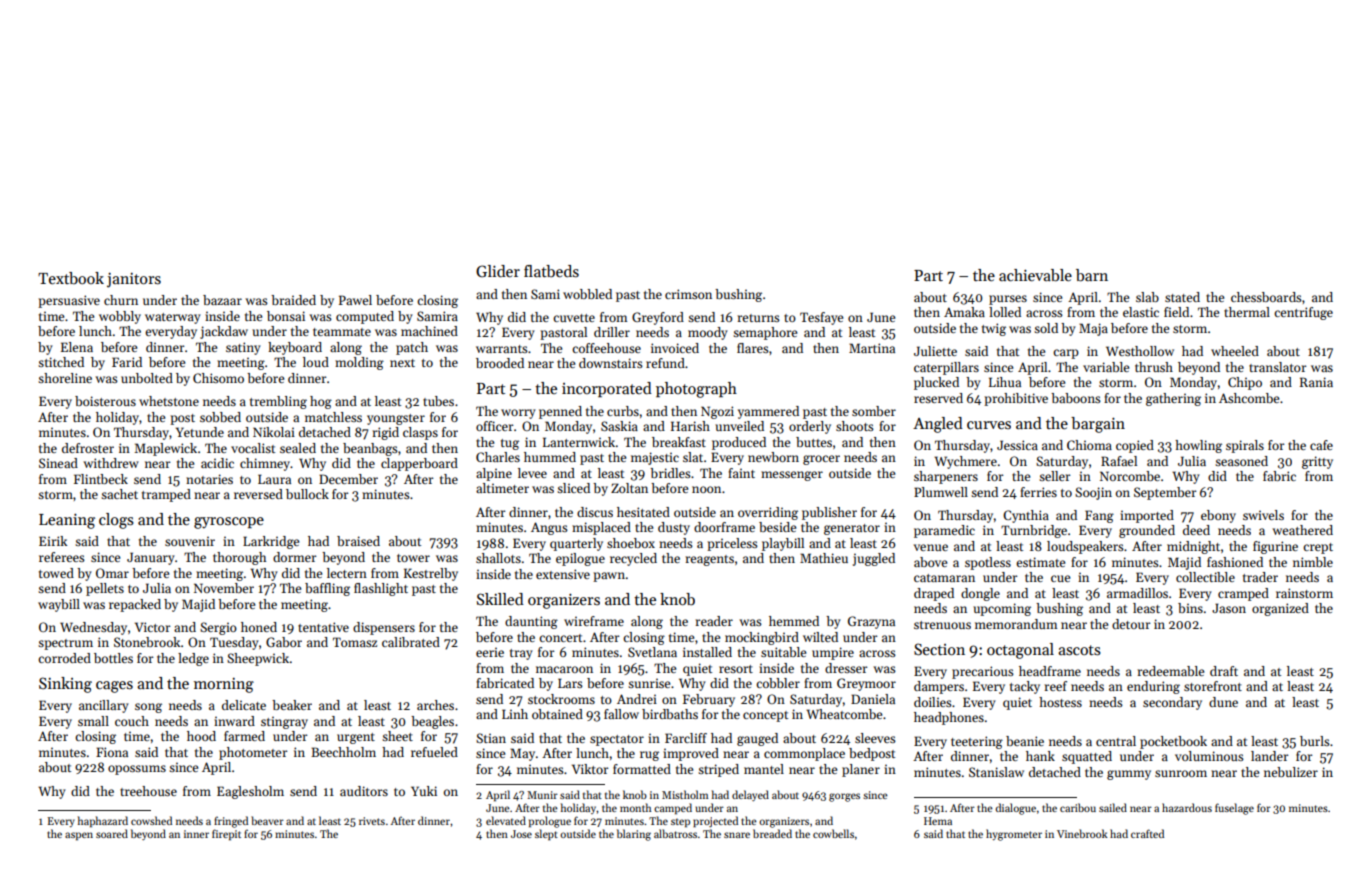 Image resolution: width=1372 pixels, height=887 pixels. Describe the element at coordinates (706, 489) in the page. I see `noon` at that location.
